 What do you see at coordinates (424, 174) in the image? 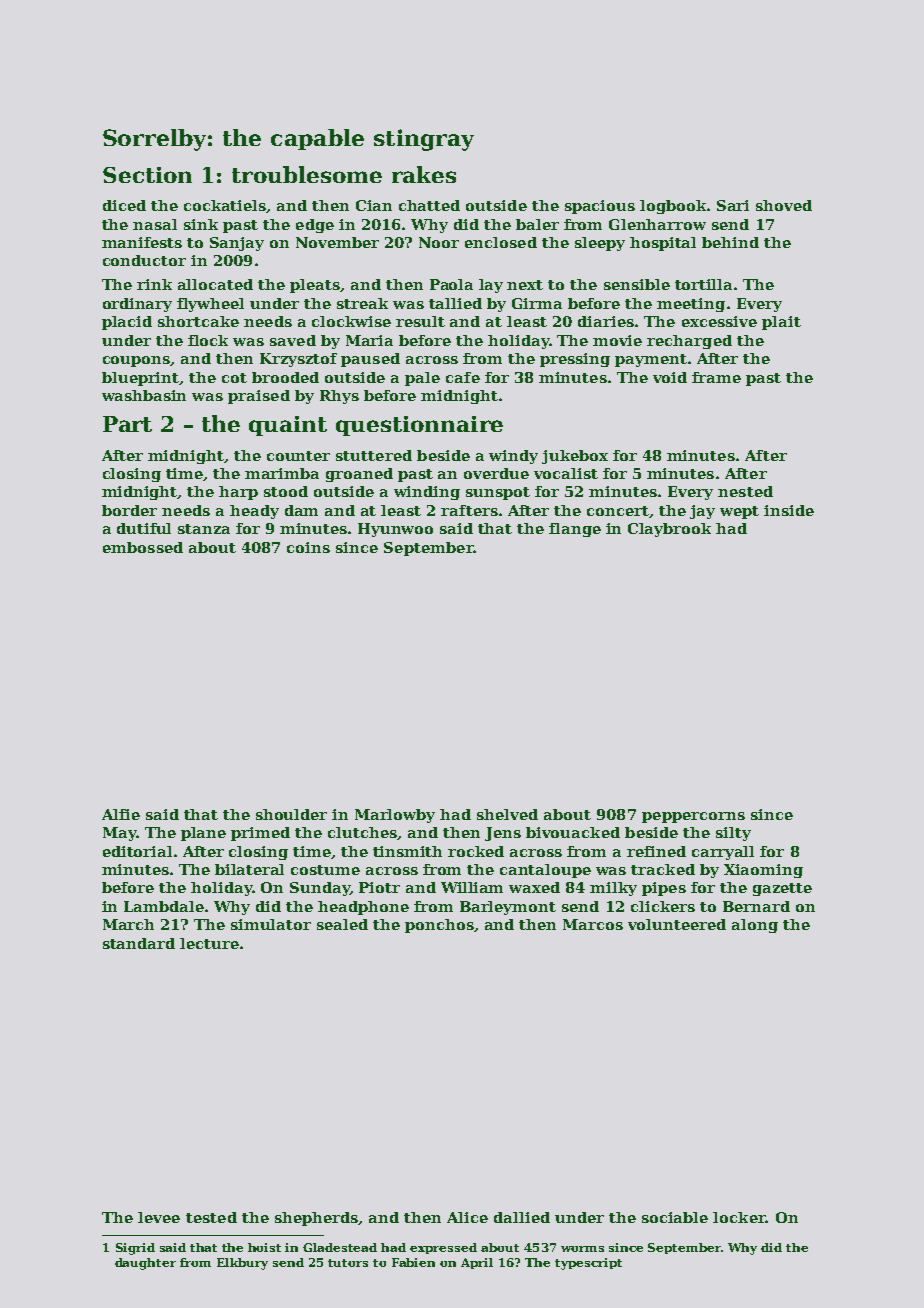
I see `rakes` at bounding box center [424, 174].
